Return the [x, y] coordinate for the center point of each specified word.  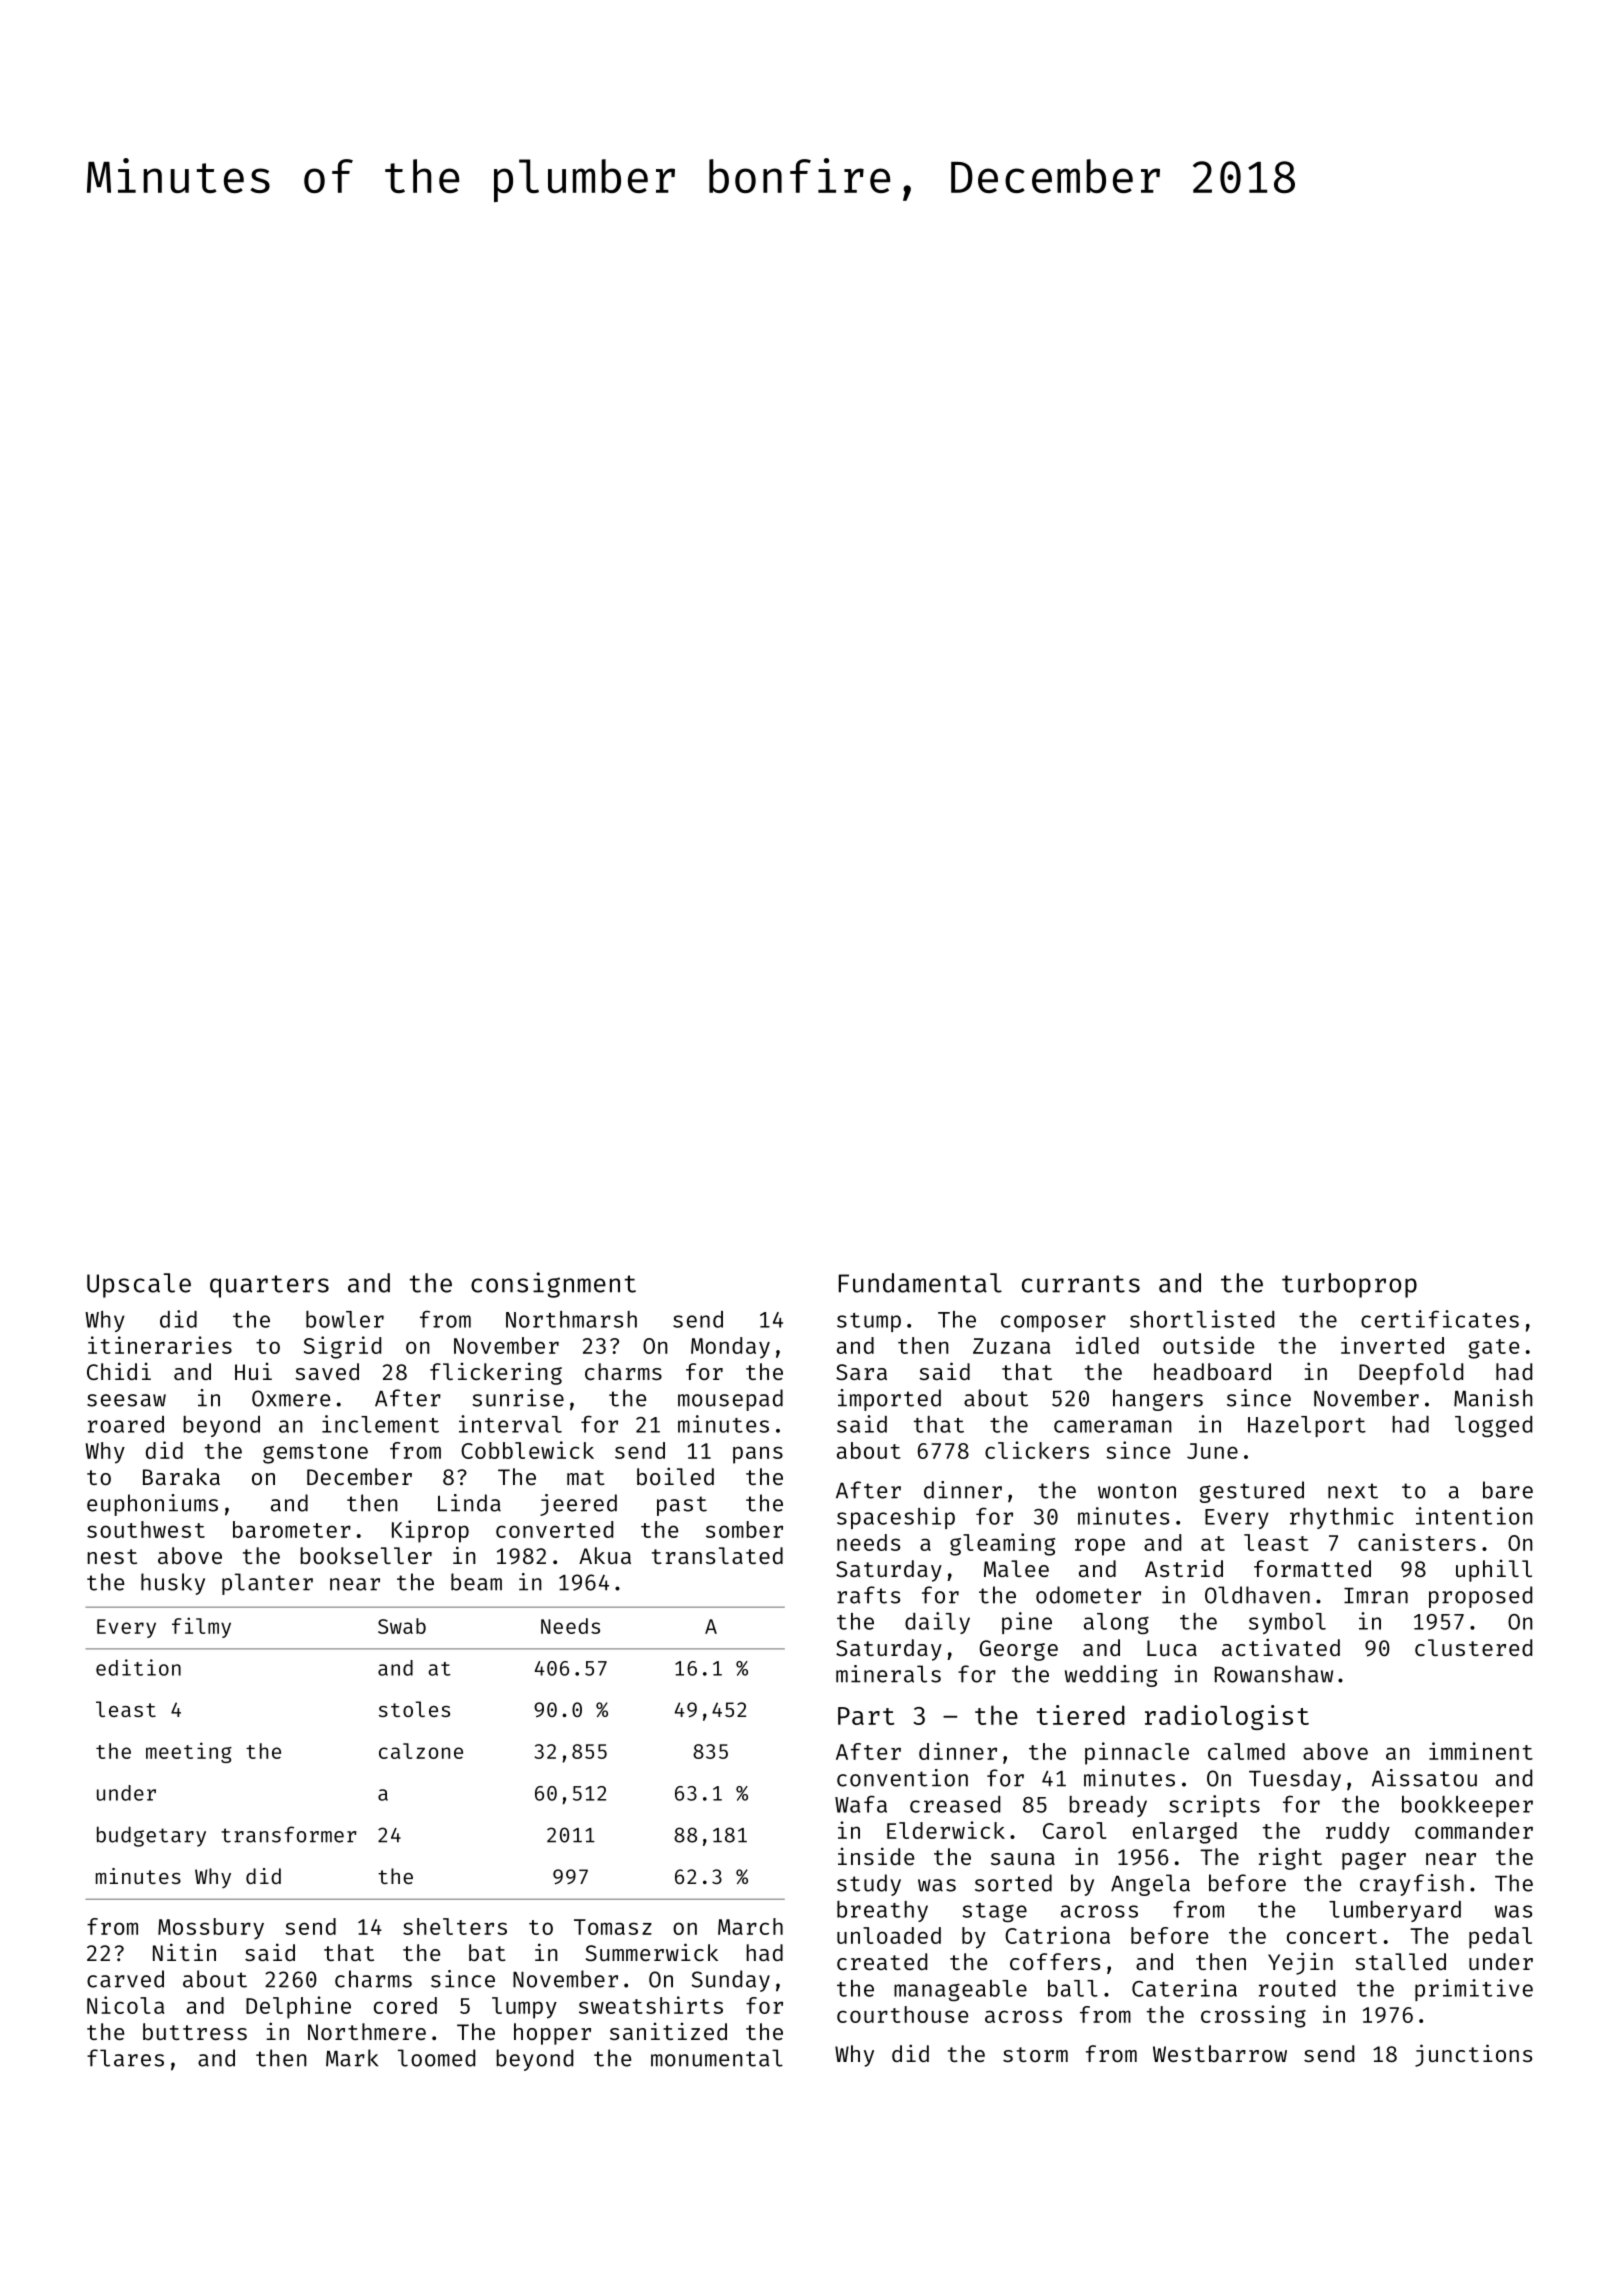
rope [1100, 1547]
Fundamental [920, 1283]
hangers [1158, 1400]
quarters [269, 1286]
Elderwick [946, 1830]
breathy [882, 1911]
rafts [868, 1595]
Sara [861, 1372]
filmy [201, 1627]
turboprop [1349, 1285]
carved [125, 1979]
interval [510, 1424]
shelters [455, 1926]
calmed [1246, 1751]
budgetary [151, 1836]
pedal [1500, 1938]
